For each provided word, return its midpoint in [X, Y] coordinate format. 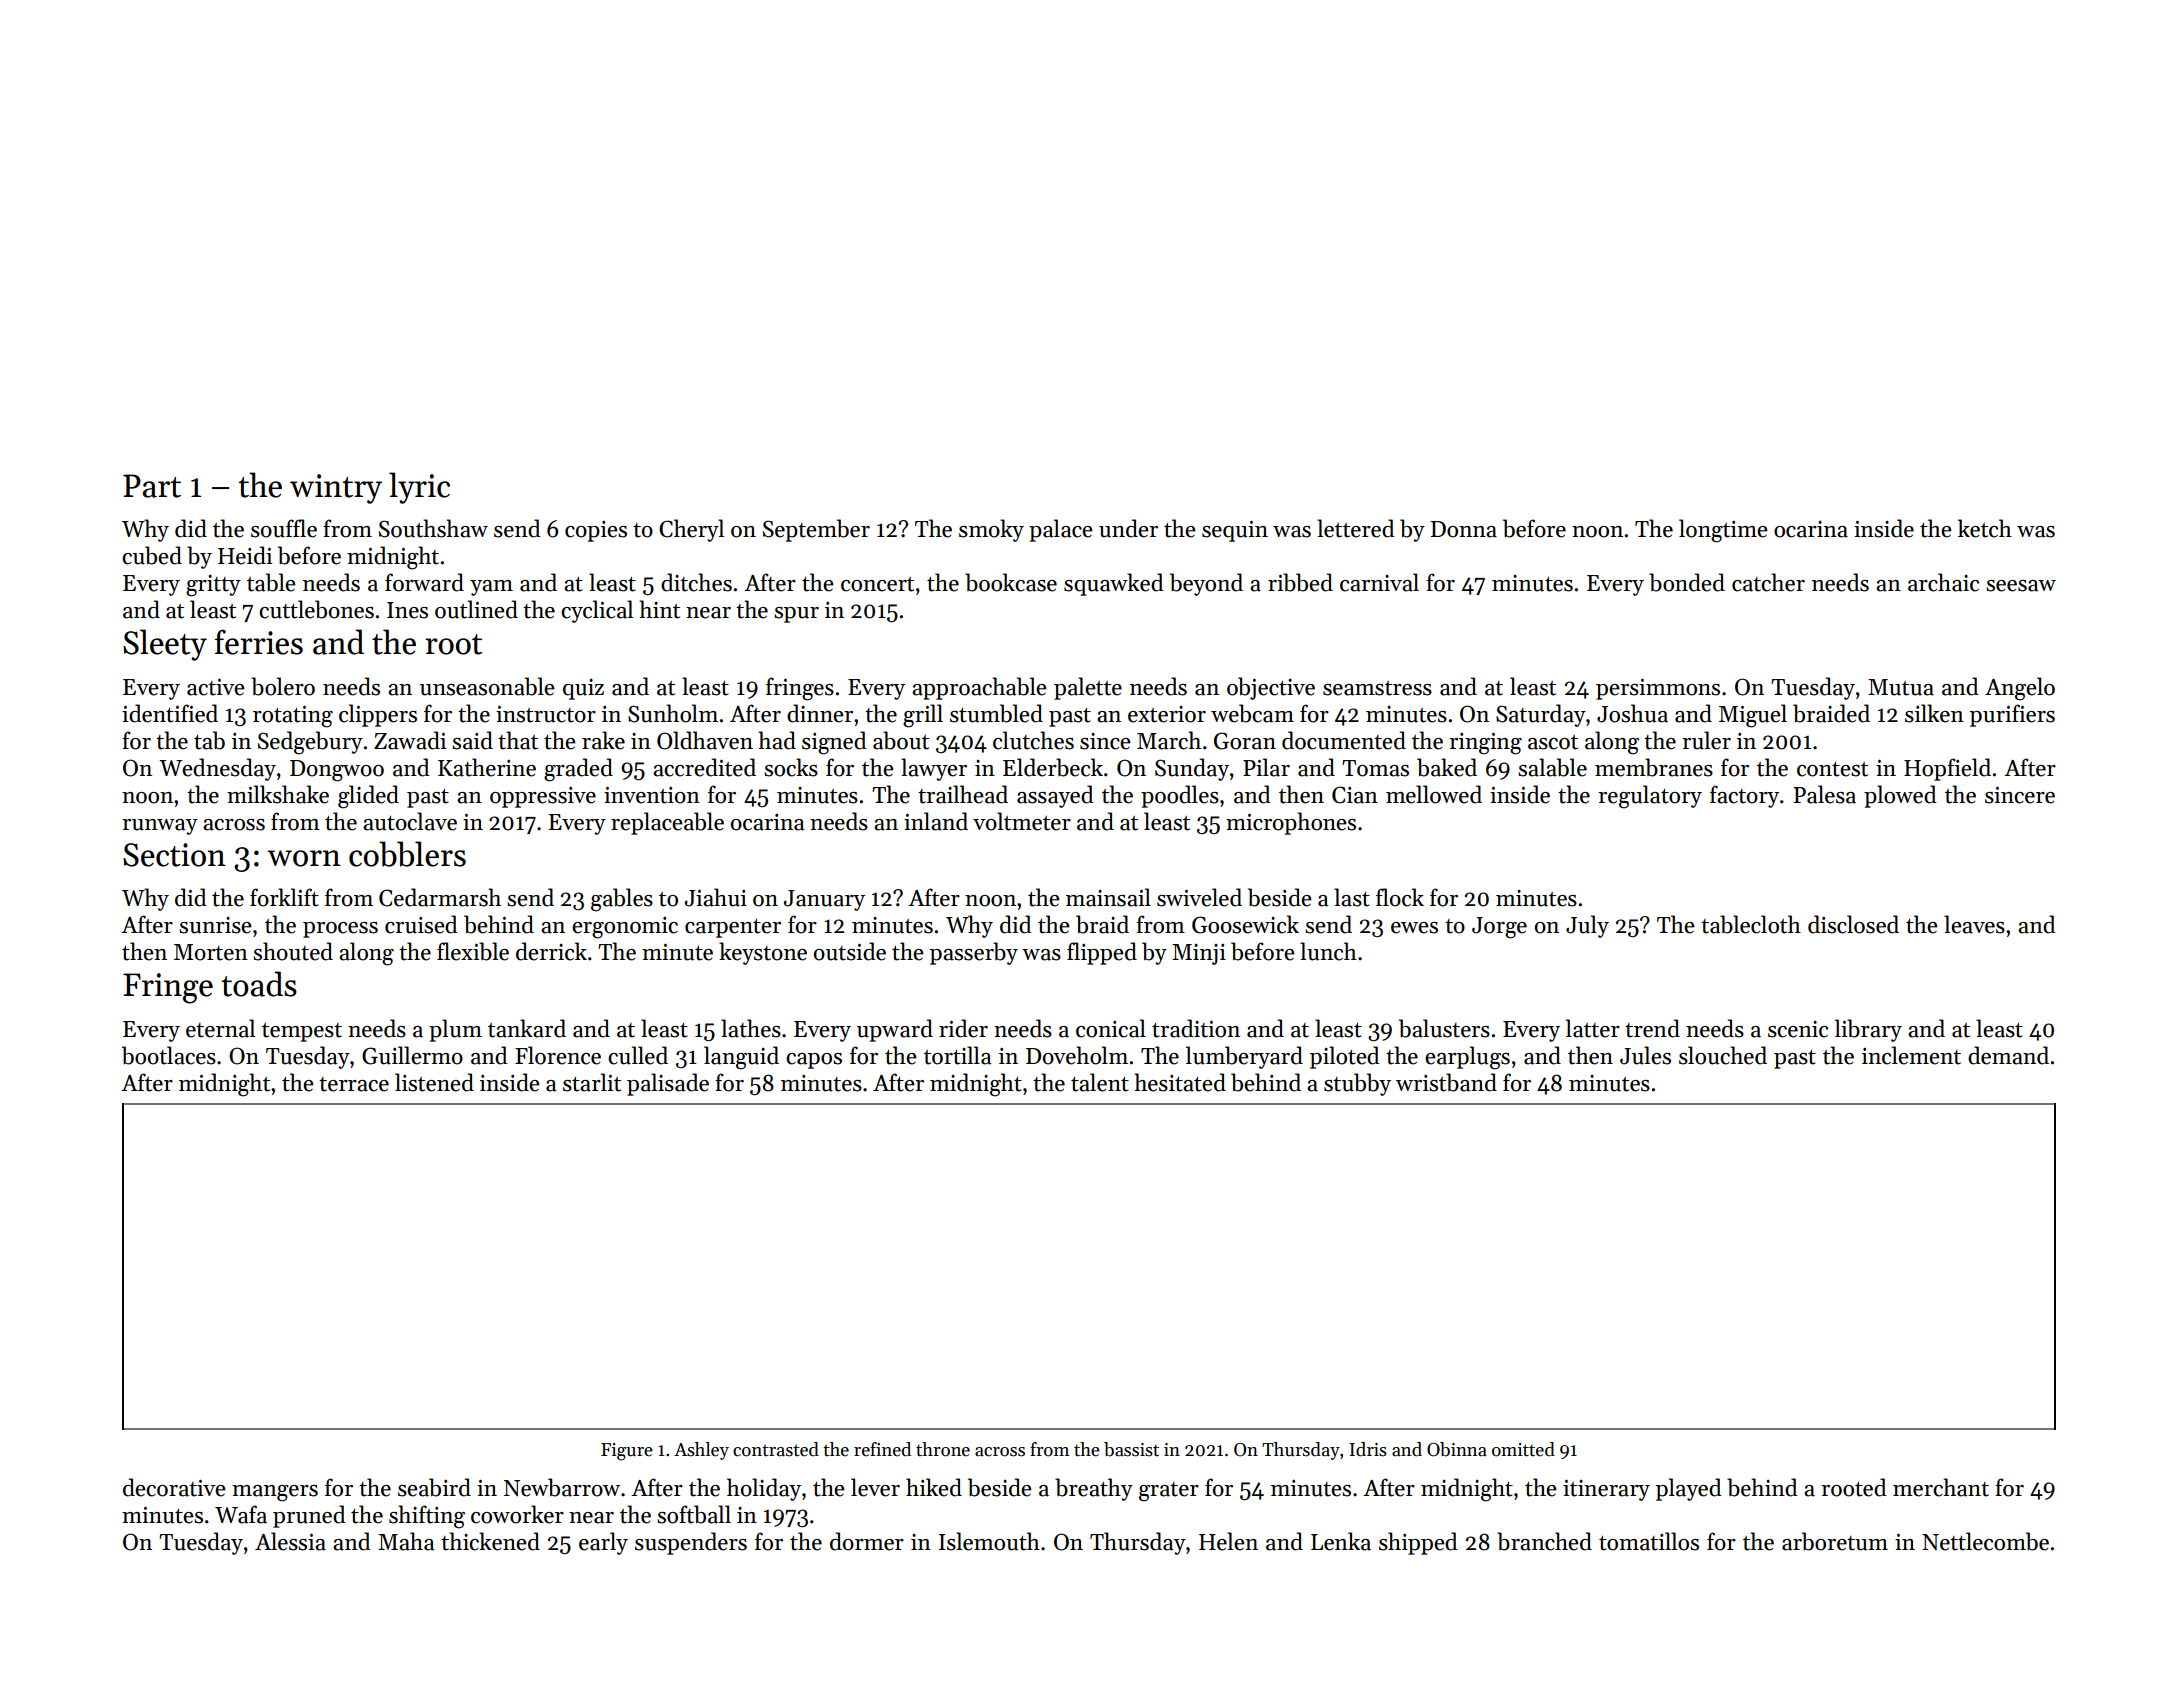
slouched [1723, 1055]
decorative [174, 1487]
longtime [1723, 531]
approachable [979, 688]
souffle [284, 528]
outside [850, 951]
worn [304, 858]
